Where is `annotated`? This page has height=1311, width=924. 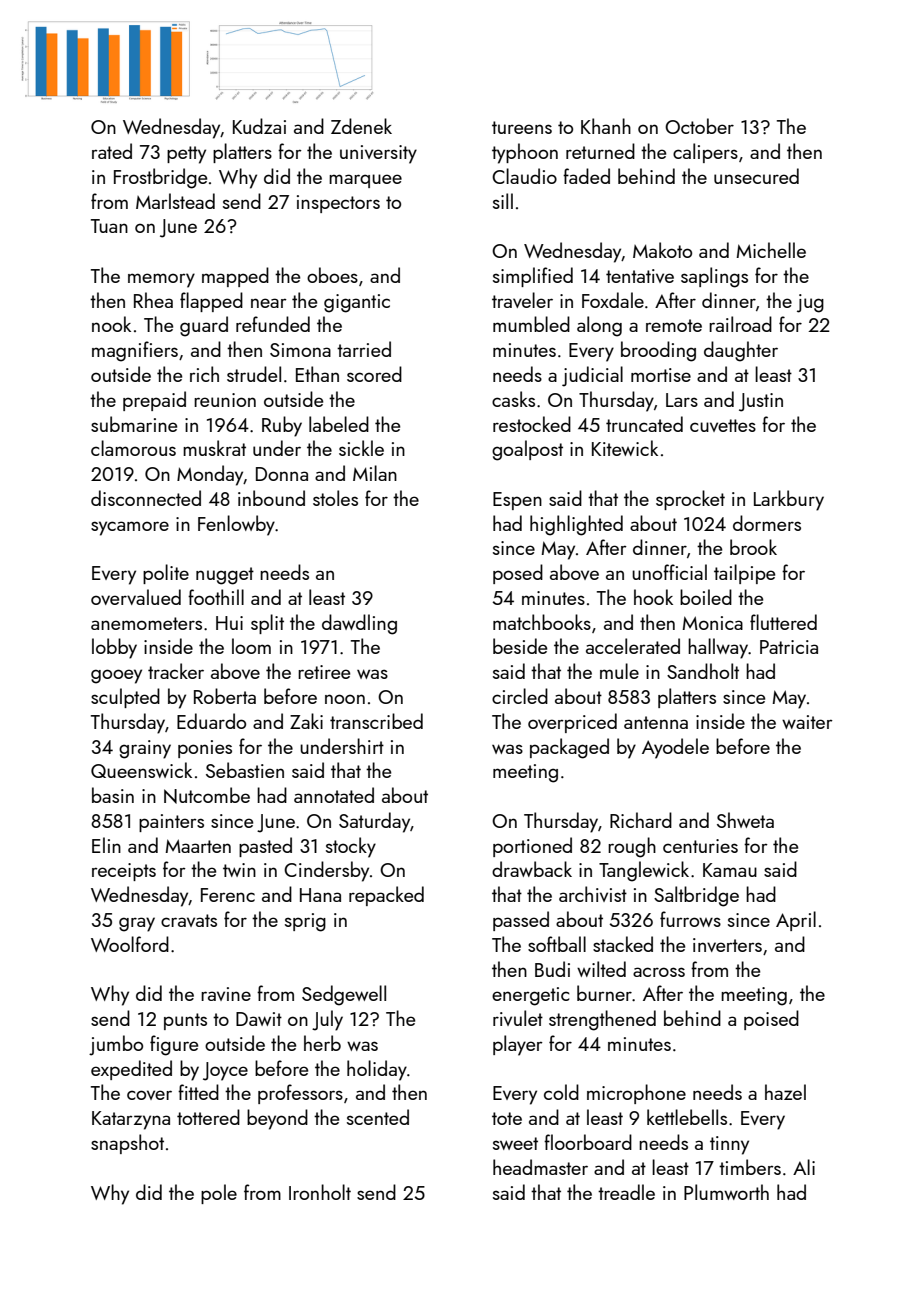 annotated is located at coordinates (334, 795).
